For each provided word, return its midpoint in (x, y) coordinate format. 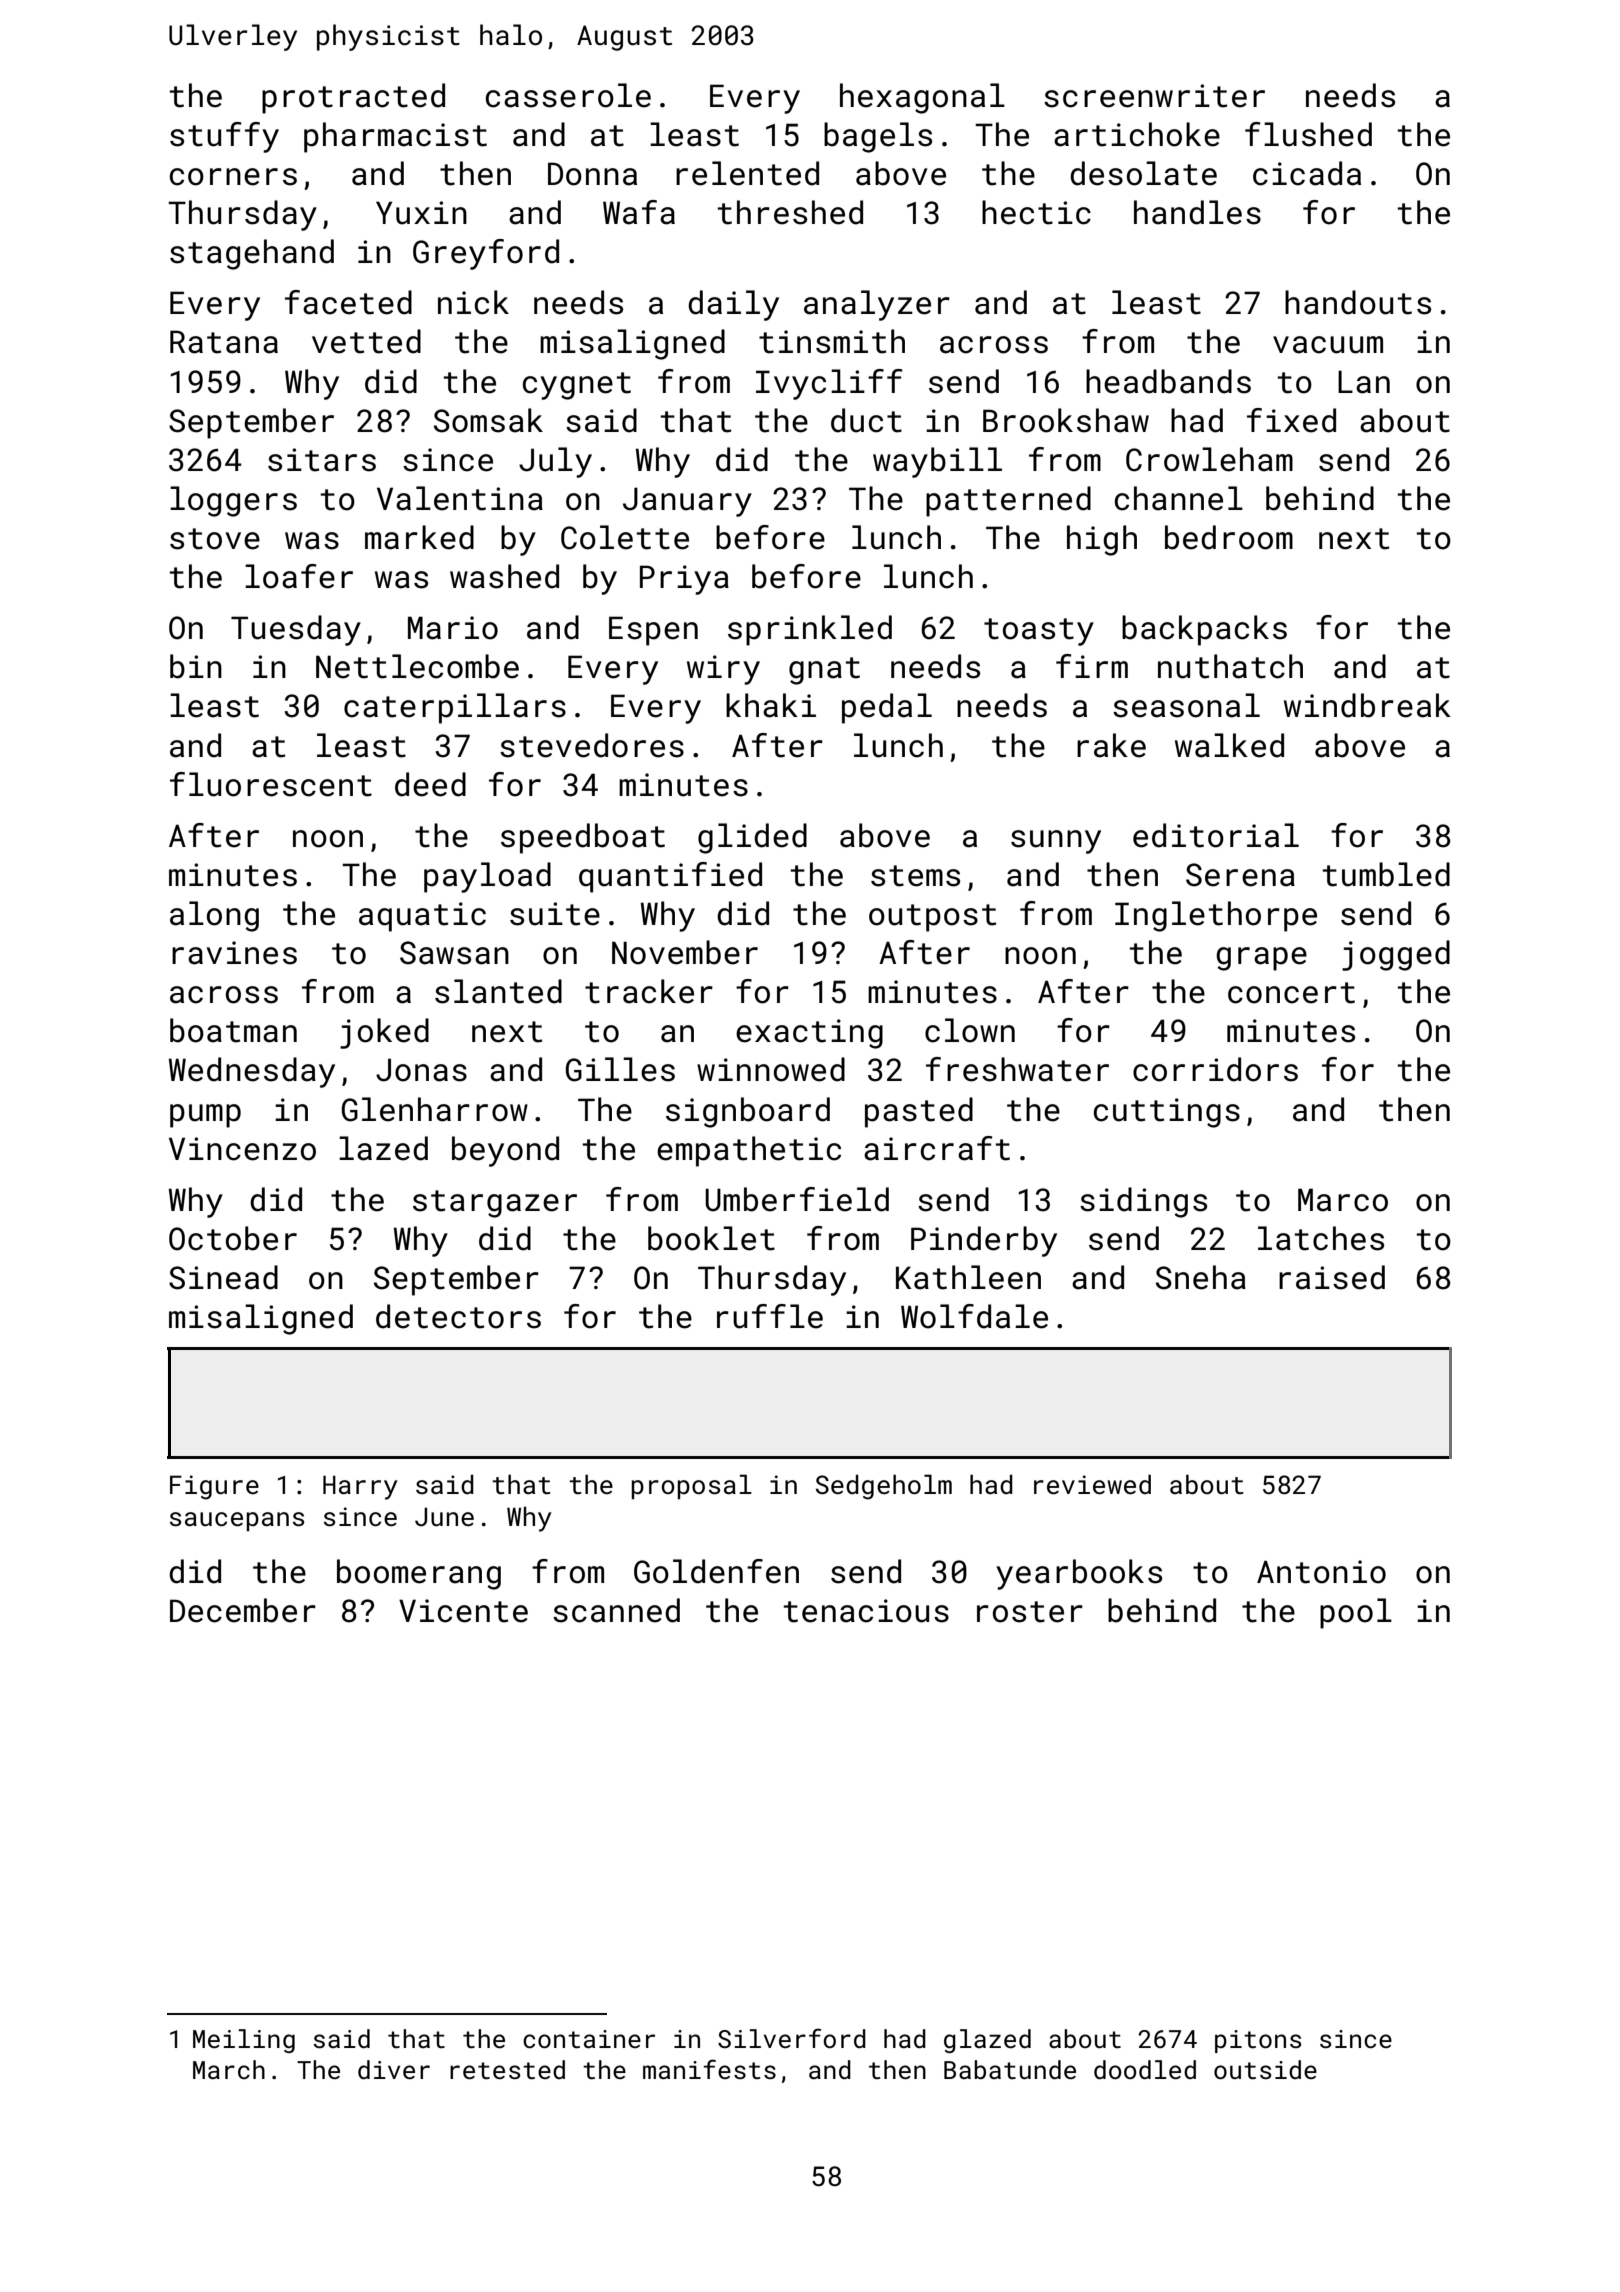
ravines (234, 953)
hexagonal (922, 98)
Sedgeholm (884, 1487)
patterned (1008, 501)
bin (196, 666)
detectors (458, 1316)
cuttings (1167, 1113)
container (589, 2039)
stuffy (224, 137)
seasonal (1186, 705)
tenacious (866, 1611)
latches (1321, 1238)
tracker (649, 991)
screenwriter (1154, 96)
